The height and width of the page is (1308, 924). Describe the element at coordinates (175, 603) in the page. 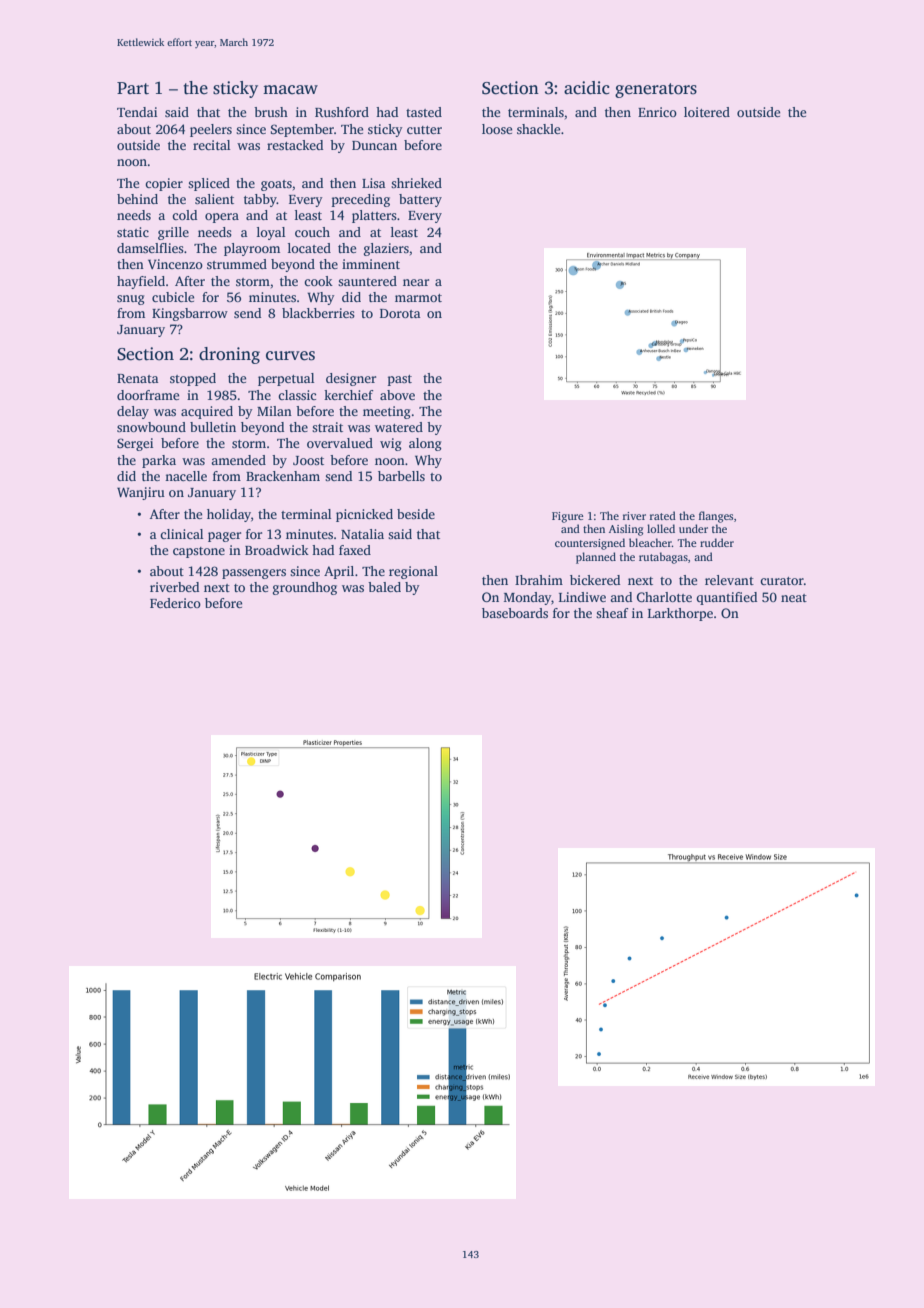

I see `Federico` at that location.
